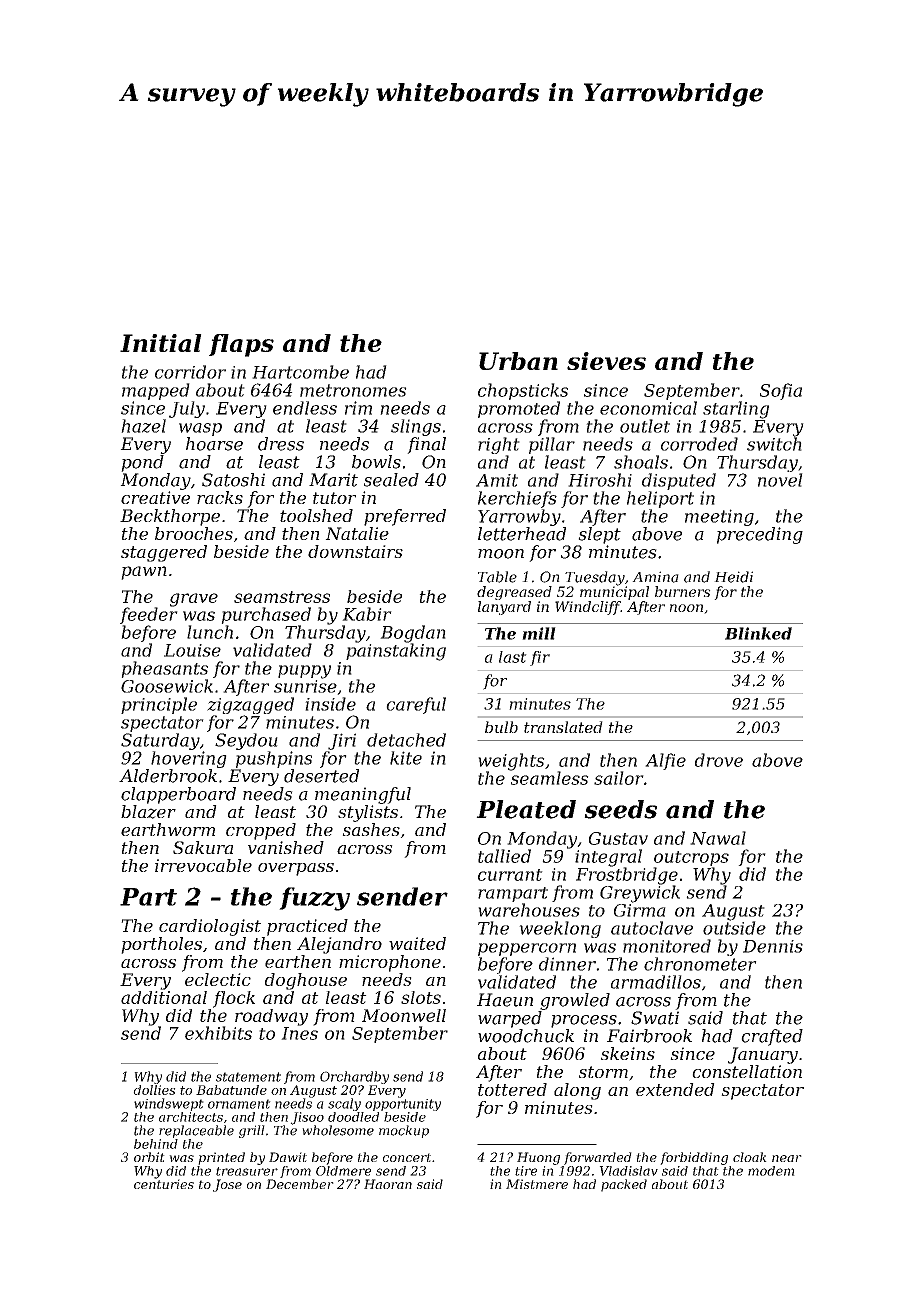  What do you see at coordinates (304, 672) in the page?
I see `puppy` at bounding box center [304, 672].
